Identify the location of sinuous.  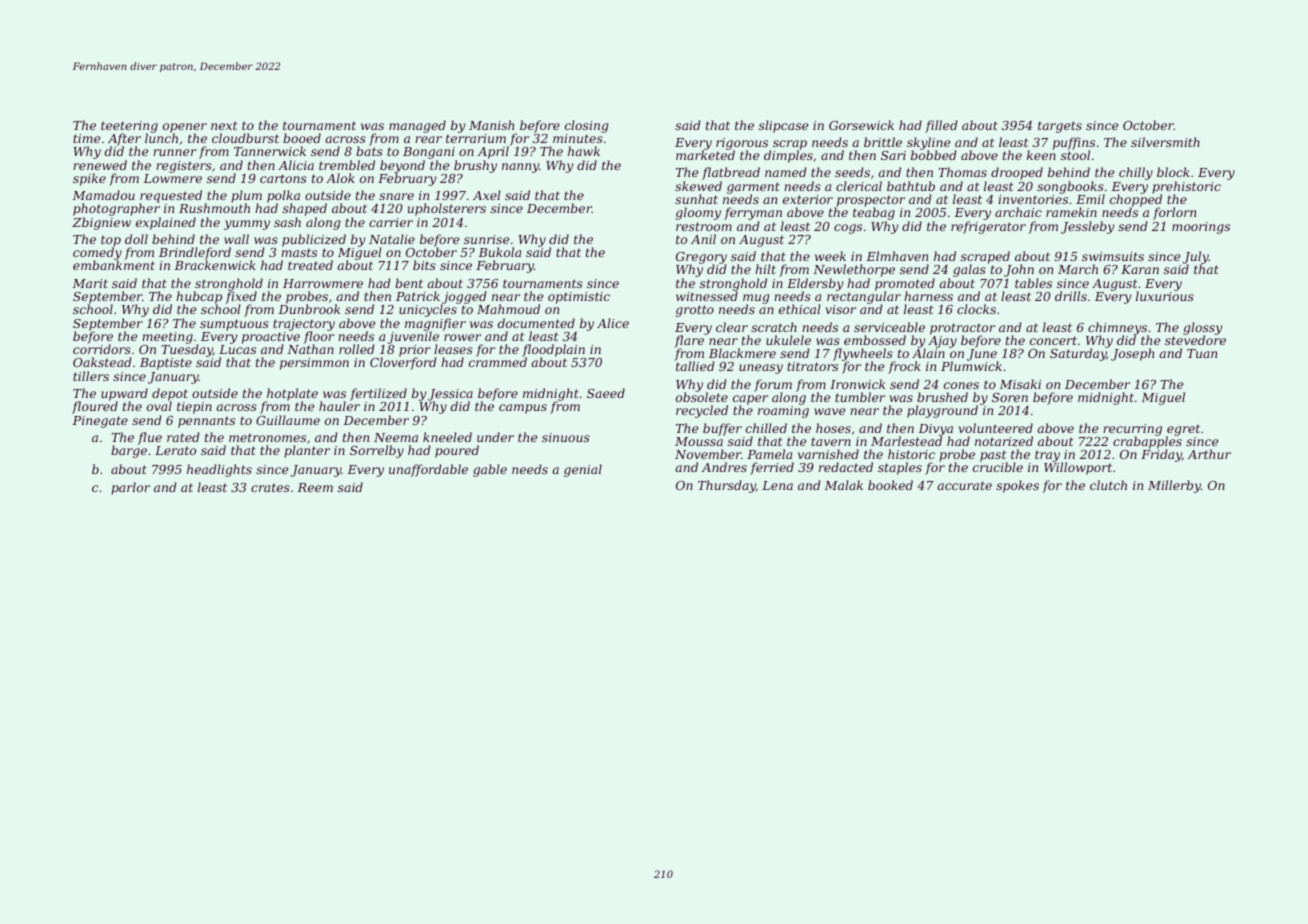
(566, 437).
